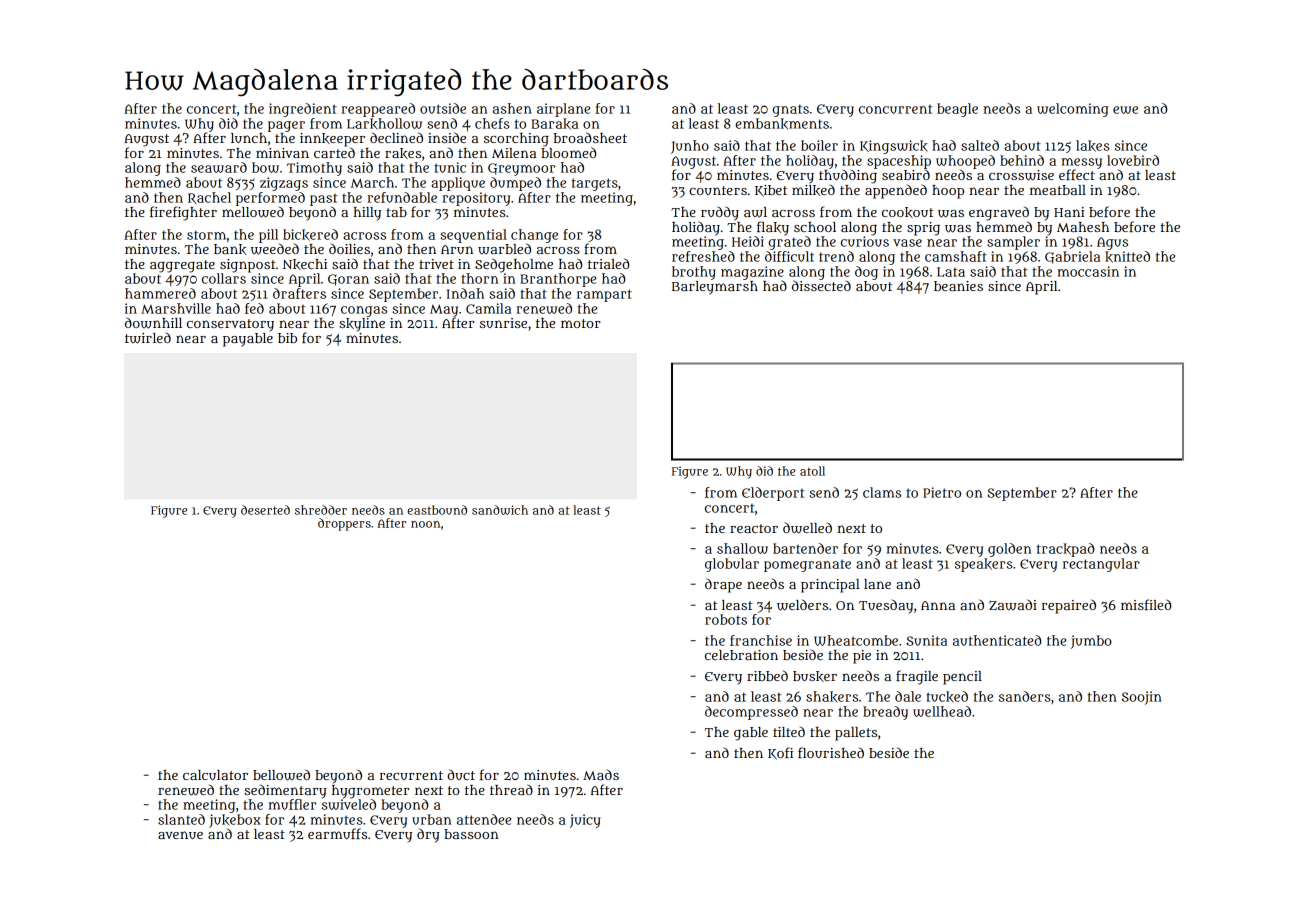 The width and height of the screenshot is (1308, 924). I want to click on thread, so click(511, 789).
